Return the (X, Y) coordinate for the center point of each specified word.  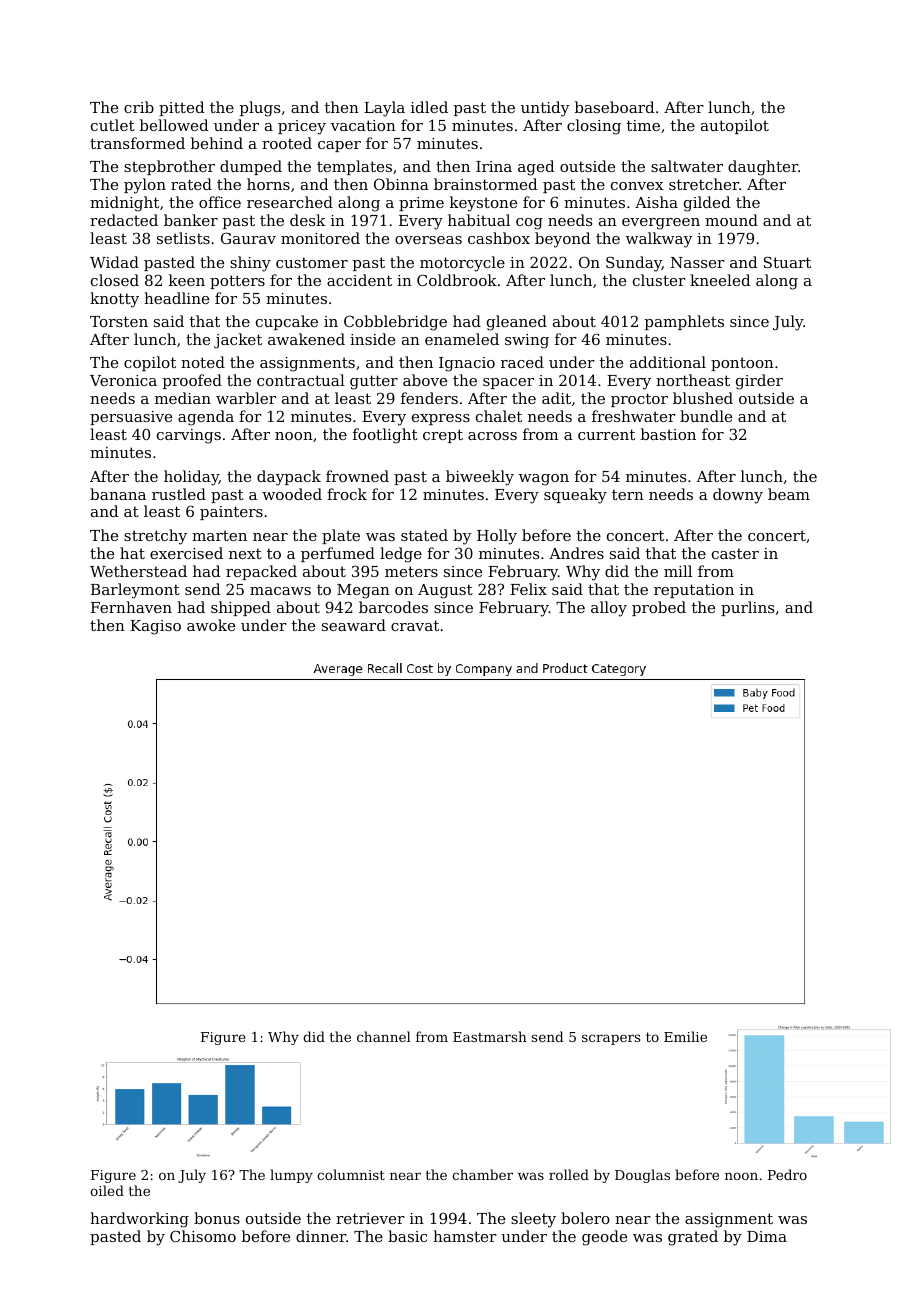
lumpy (291, 1176)
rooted (287, 143)
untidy (545, 109)
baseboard (614, 107)
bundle (706, 416)
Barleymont (135, 591)
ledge (401, 555)
